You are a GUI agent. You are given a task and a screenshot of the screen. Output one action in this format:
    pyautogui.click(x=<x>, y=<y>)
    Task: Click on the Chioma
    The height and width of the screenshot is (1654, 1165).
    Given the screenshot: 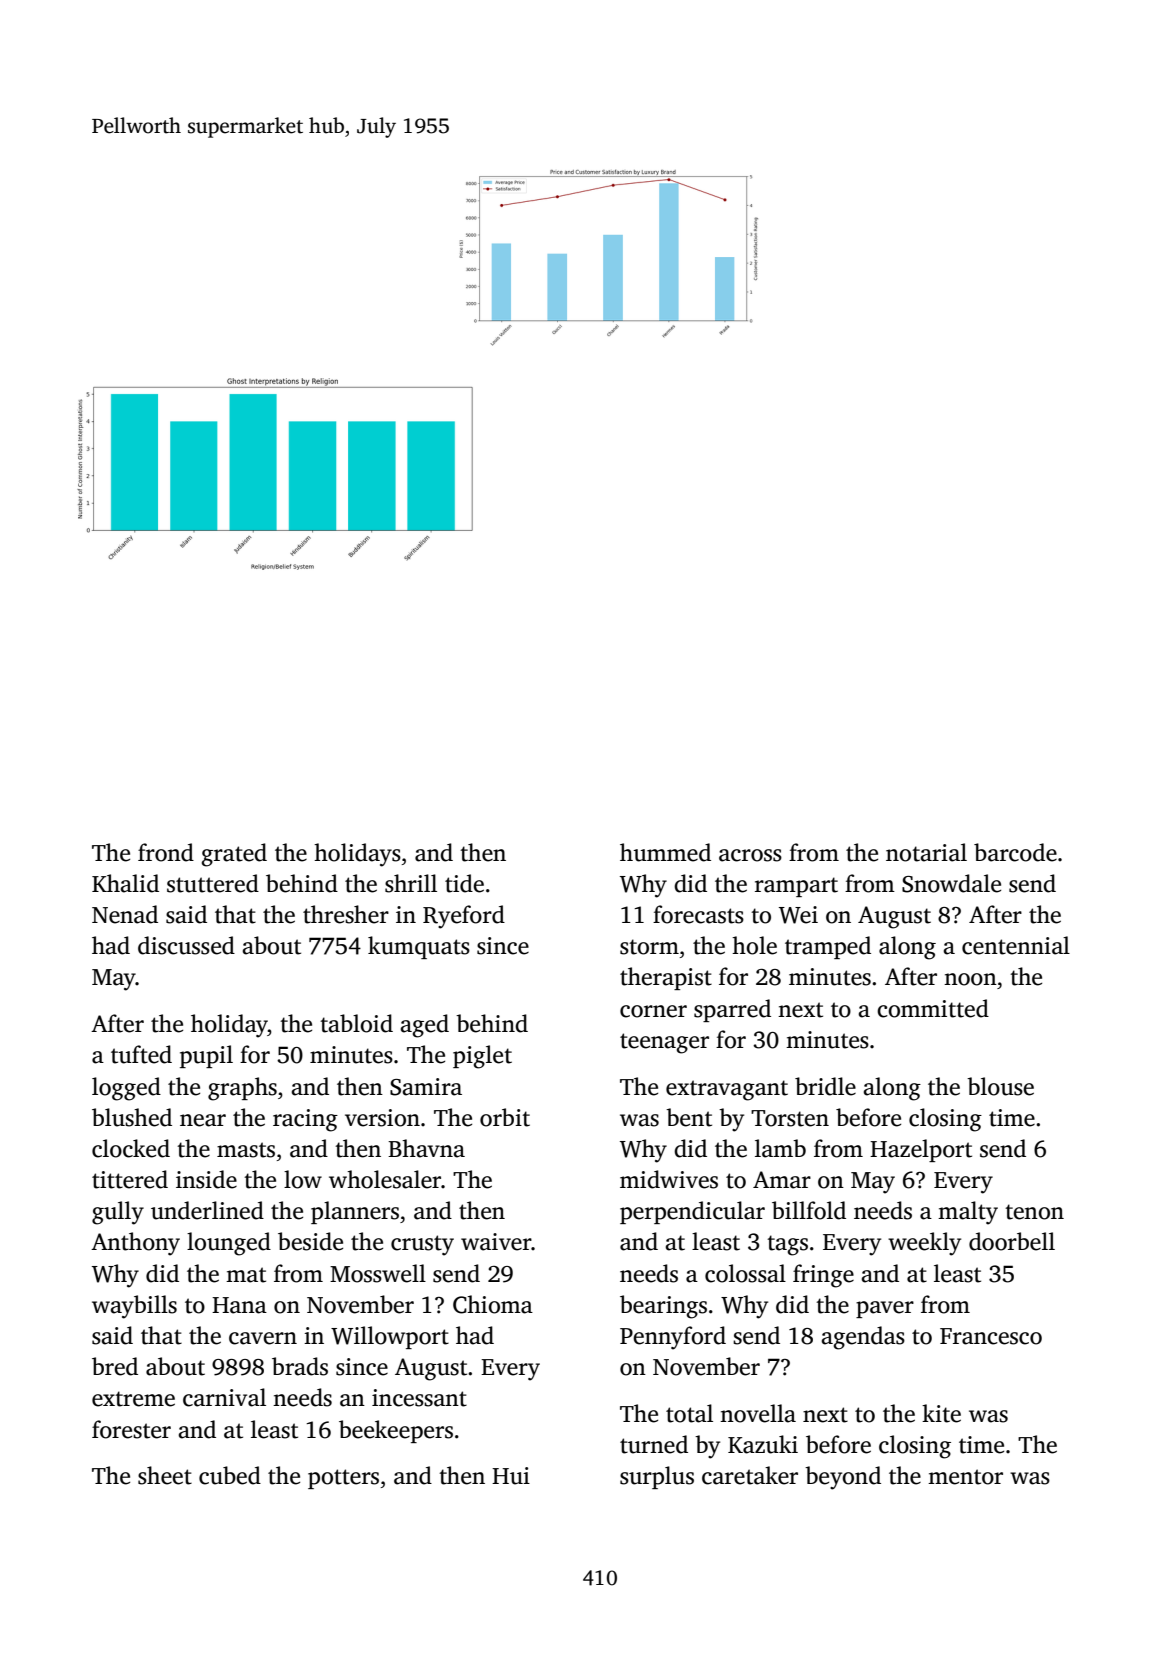 What is the action you would take?
    pyautogui.click(x=493, y=1304)
